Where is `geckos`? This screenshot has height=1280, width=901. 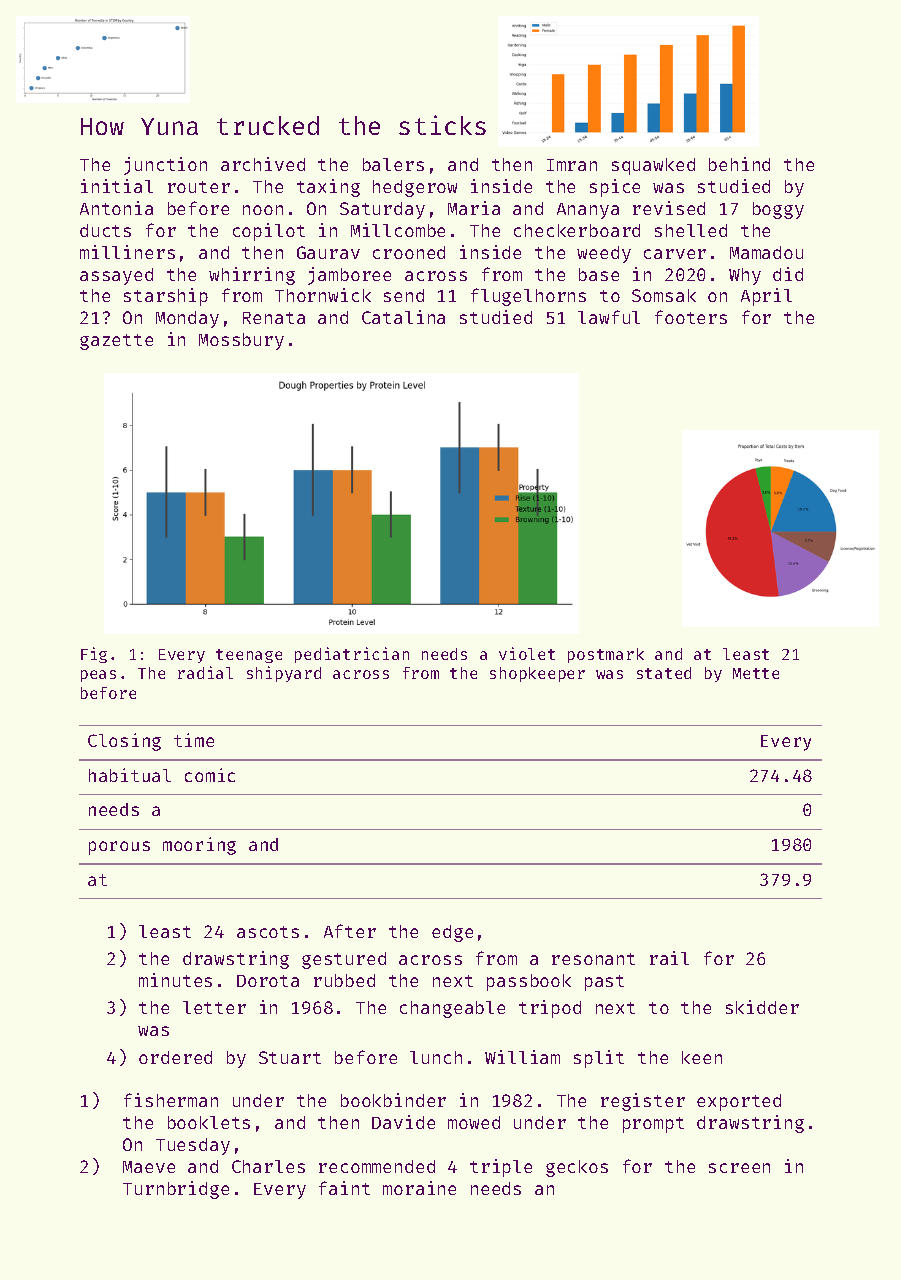 geckos is located at coordinates (577, 1168).
